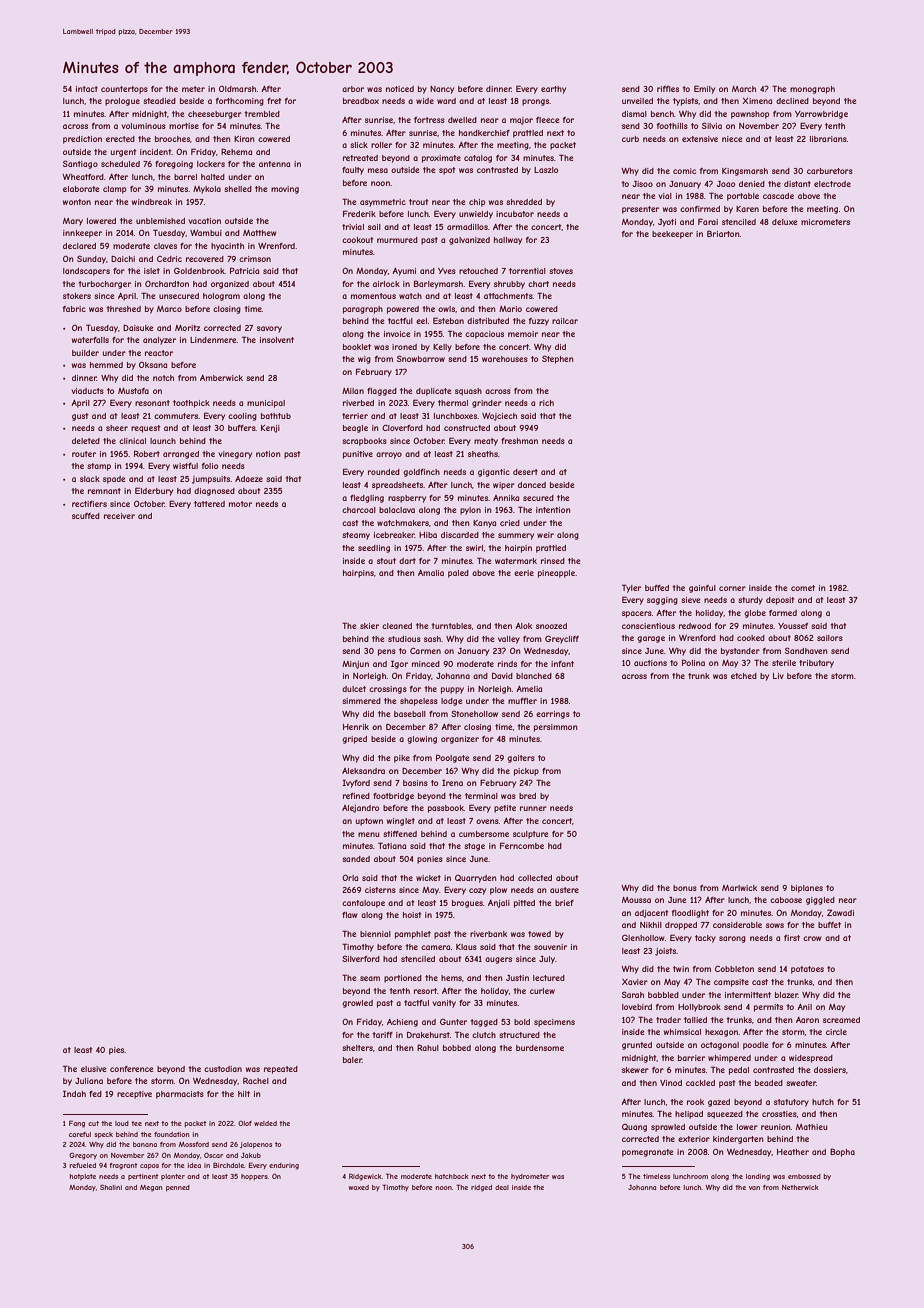  What do you see at coordinates (178, 1188) in the page?
I see `penned` at bounding box center [178, 1188].
